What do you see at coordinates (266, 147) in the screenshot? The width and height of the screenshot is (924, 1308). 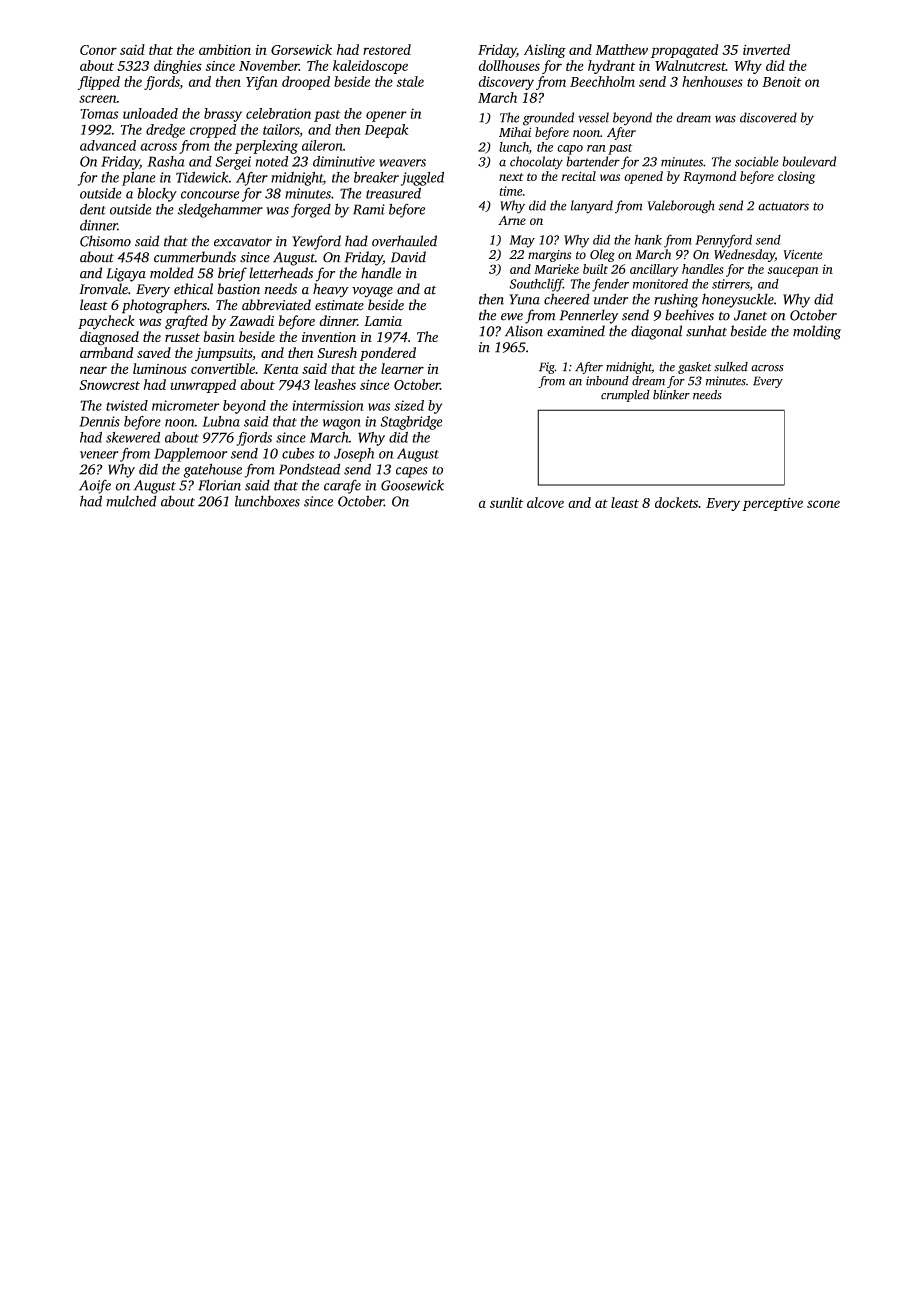 I see `perplexing` at bounding box center [266, 147].
